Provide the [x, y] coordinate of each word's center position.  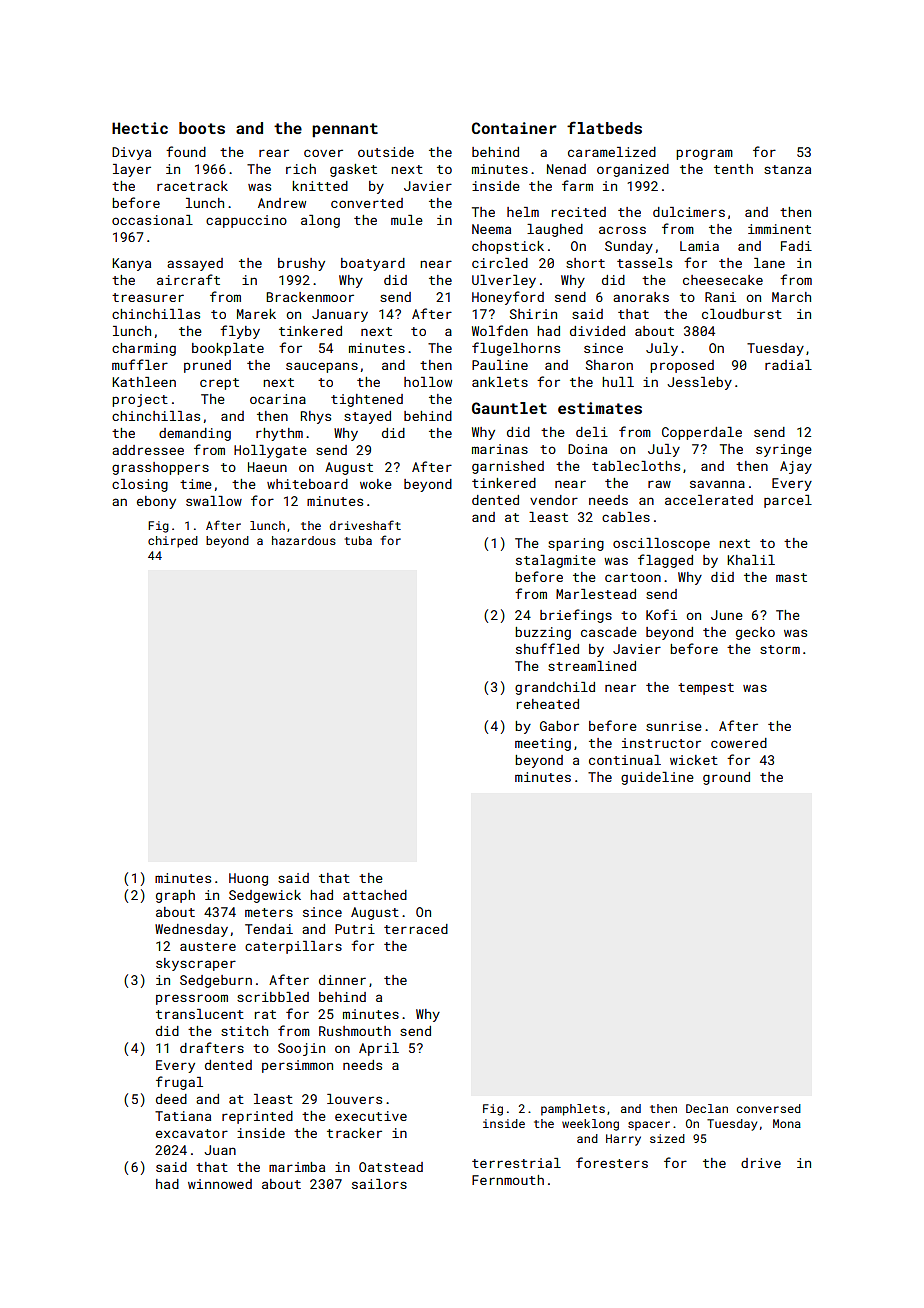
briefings [576, 616]
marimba [297, 1167]
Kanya [131, 264]
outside [386, 152]
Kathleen [144, 382]
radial [788, 365]
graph [175, 896]
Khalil [751, 560]
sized [667, 1138]
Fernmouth [508, 1180]
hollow [428, 382]
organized [633, 170]
